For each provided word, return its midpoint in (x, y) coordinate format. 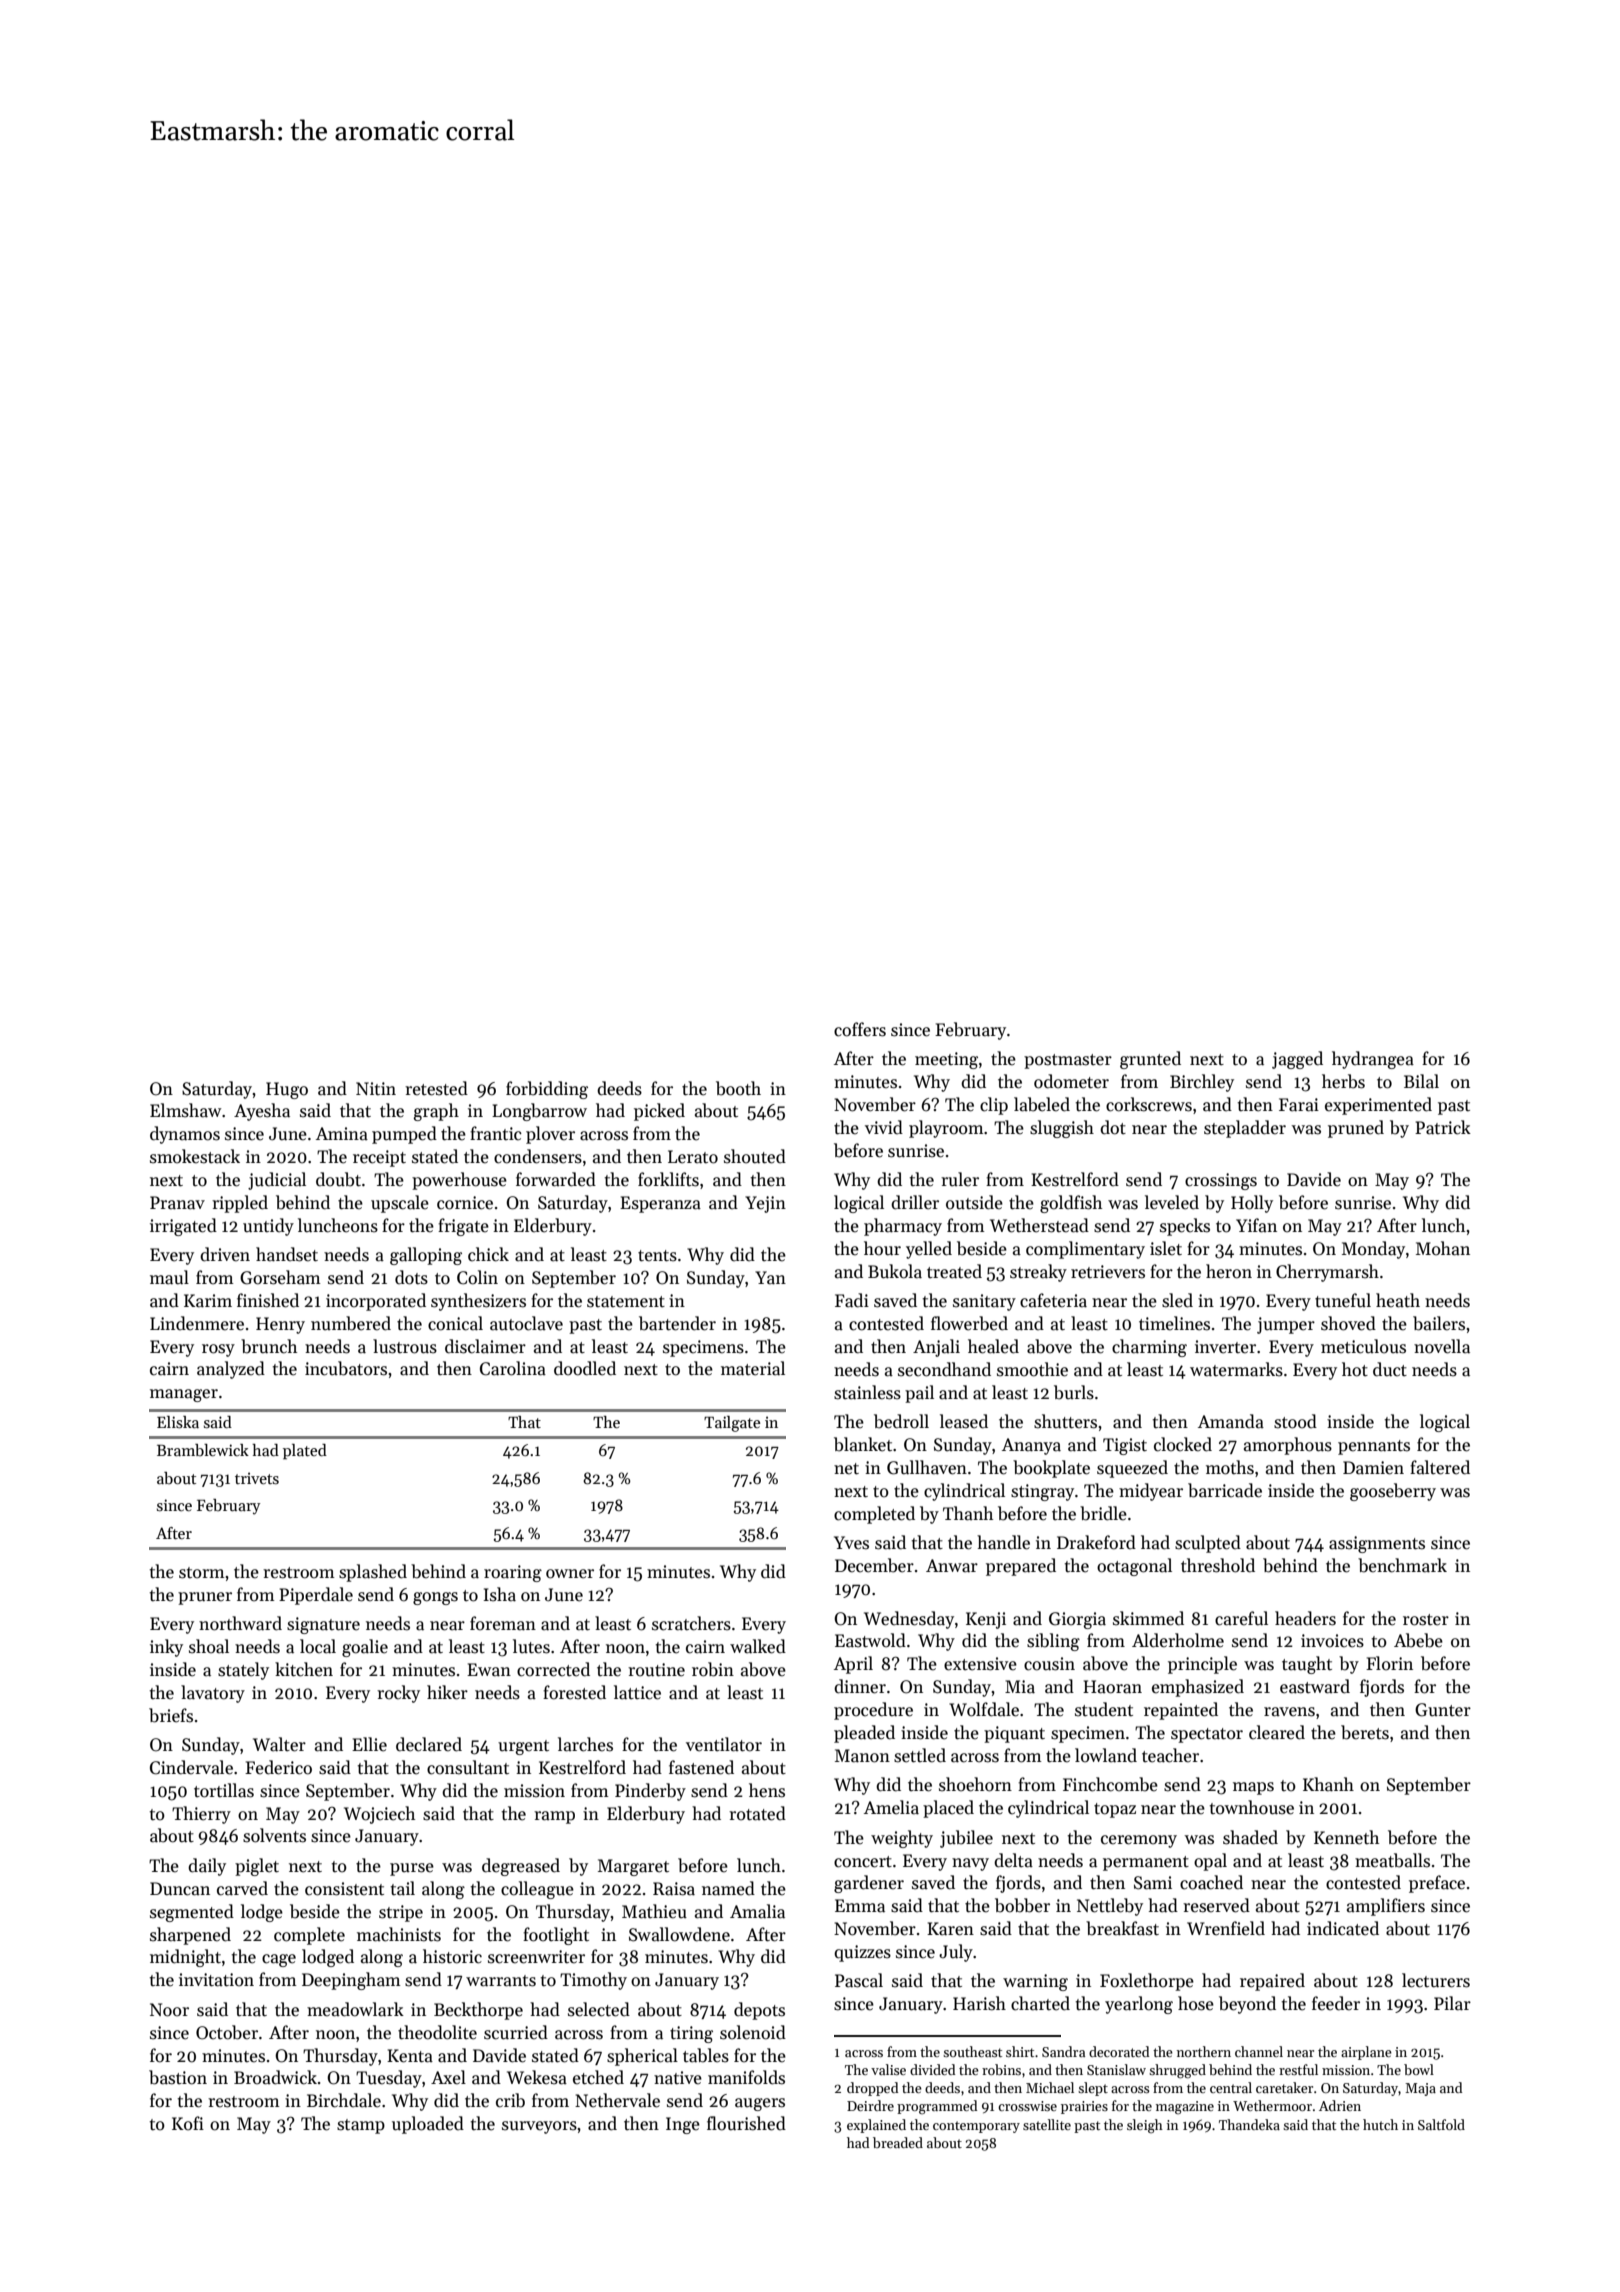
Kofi (188, 2123)
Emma (860, 1906)
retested (436, 1088)
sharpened (190, 1936)
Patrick (1443, 1127)
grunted (1150, 1060)
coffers (860, 1029)
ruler (960, 1179)
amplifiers (1386, 1907)
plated (305, 1452)
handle (1003, 1542)
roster (1426, 1620)
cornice (465, 1203)
